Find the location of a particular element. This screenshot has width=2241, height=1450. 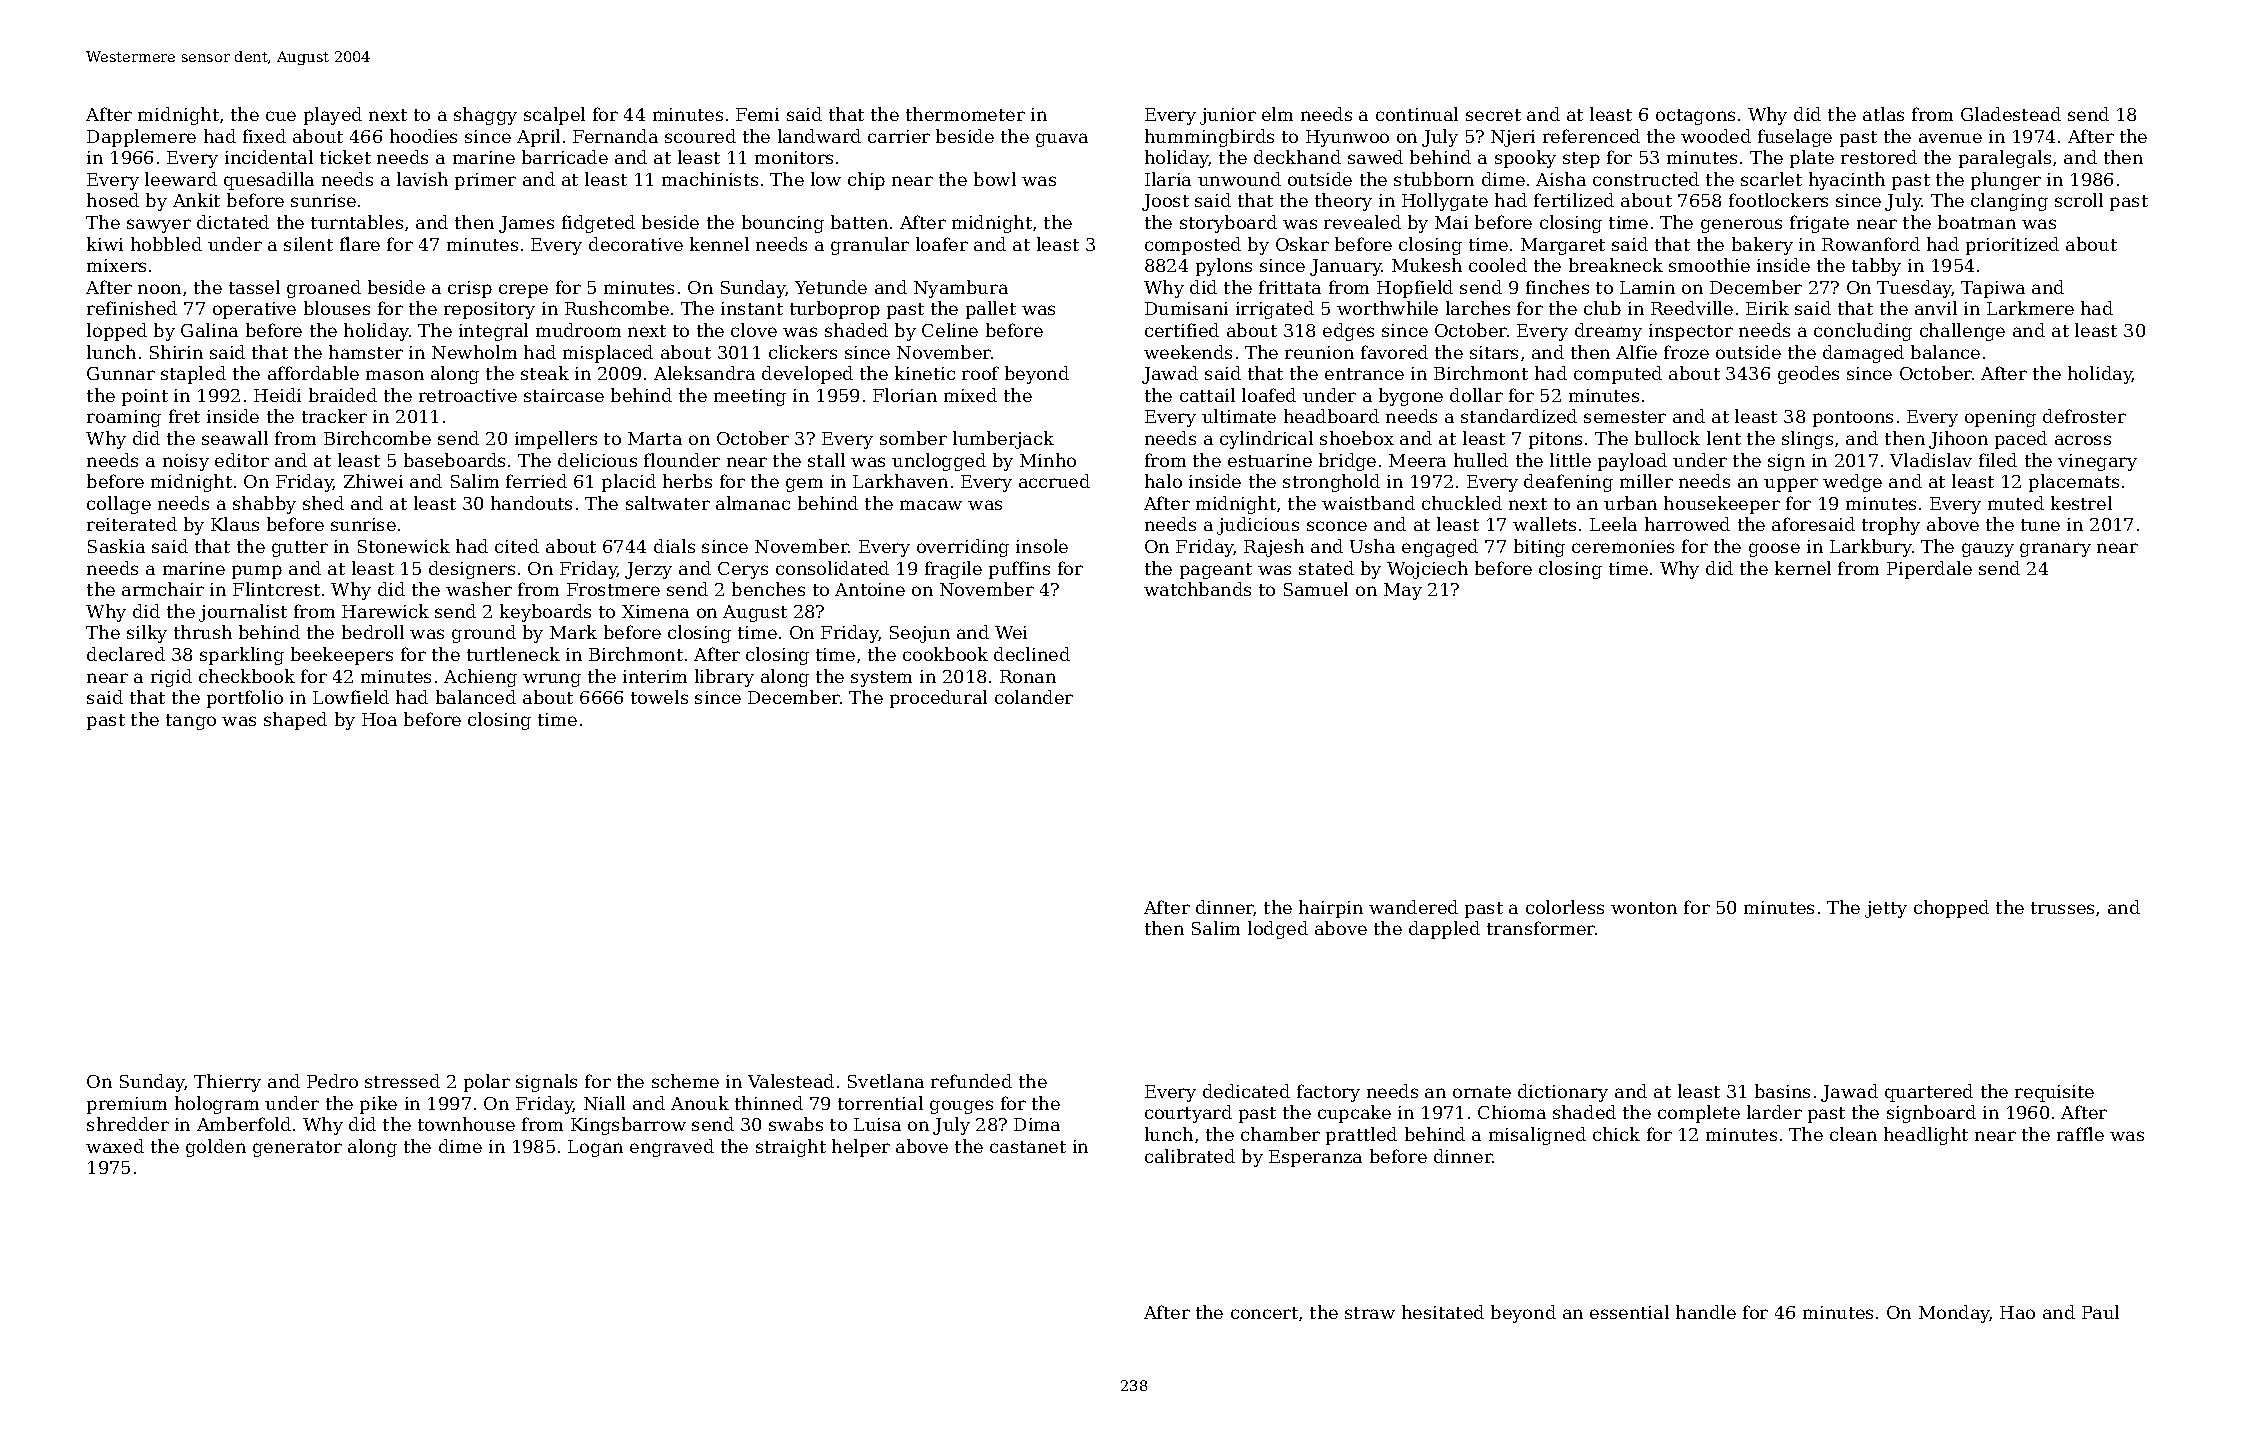

tango is located at coordinates (191, 722).
